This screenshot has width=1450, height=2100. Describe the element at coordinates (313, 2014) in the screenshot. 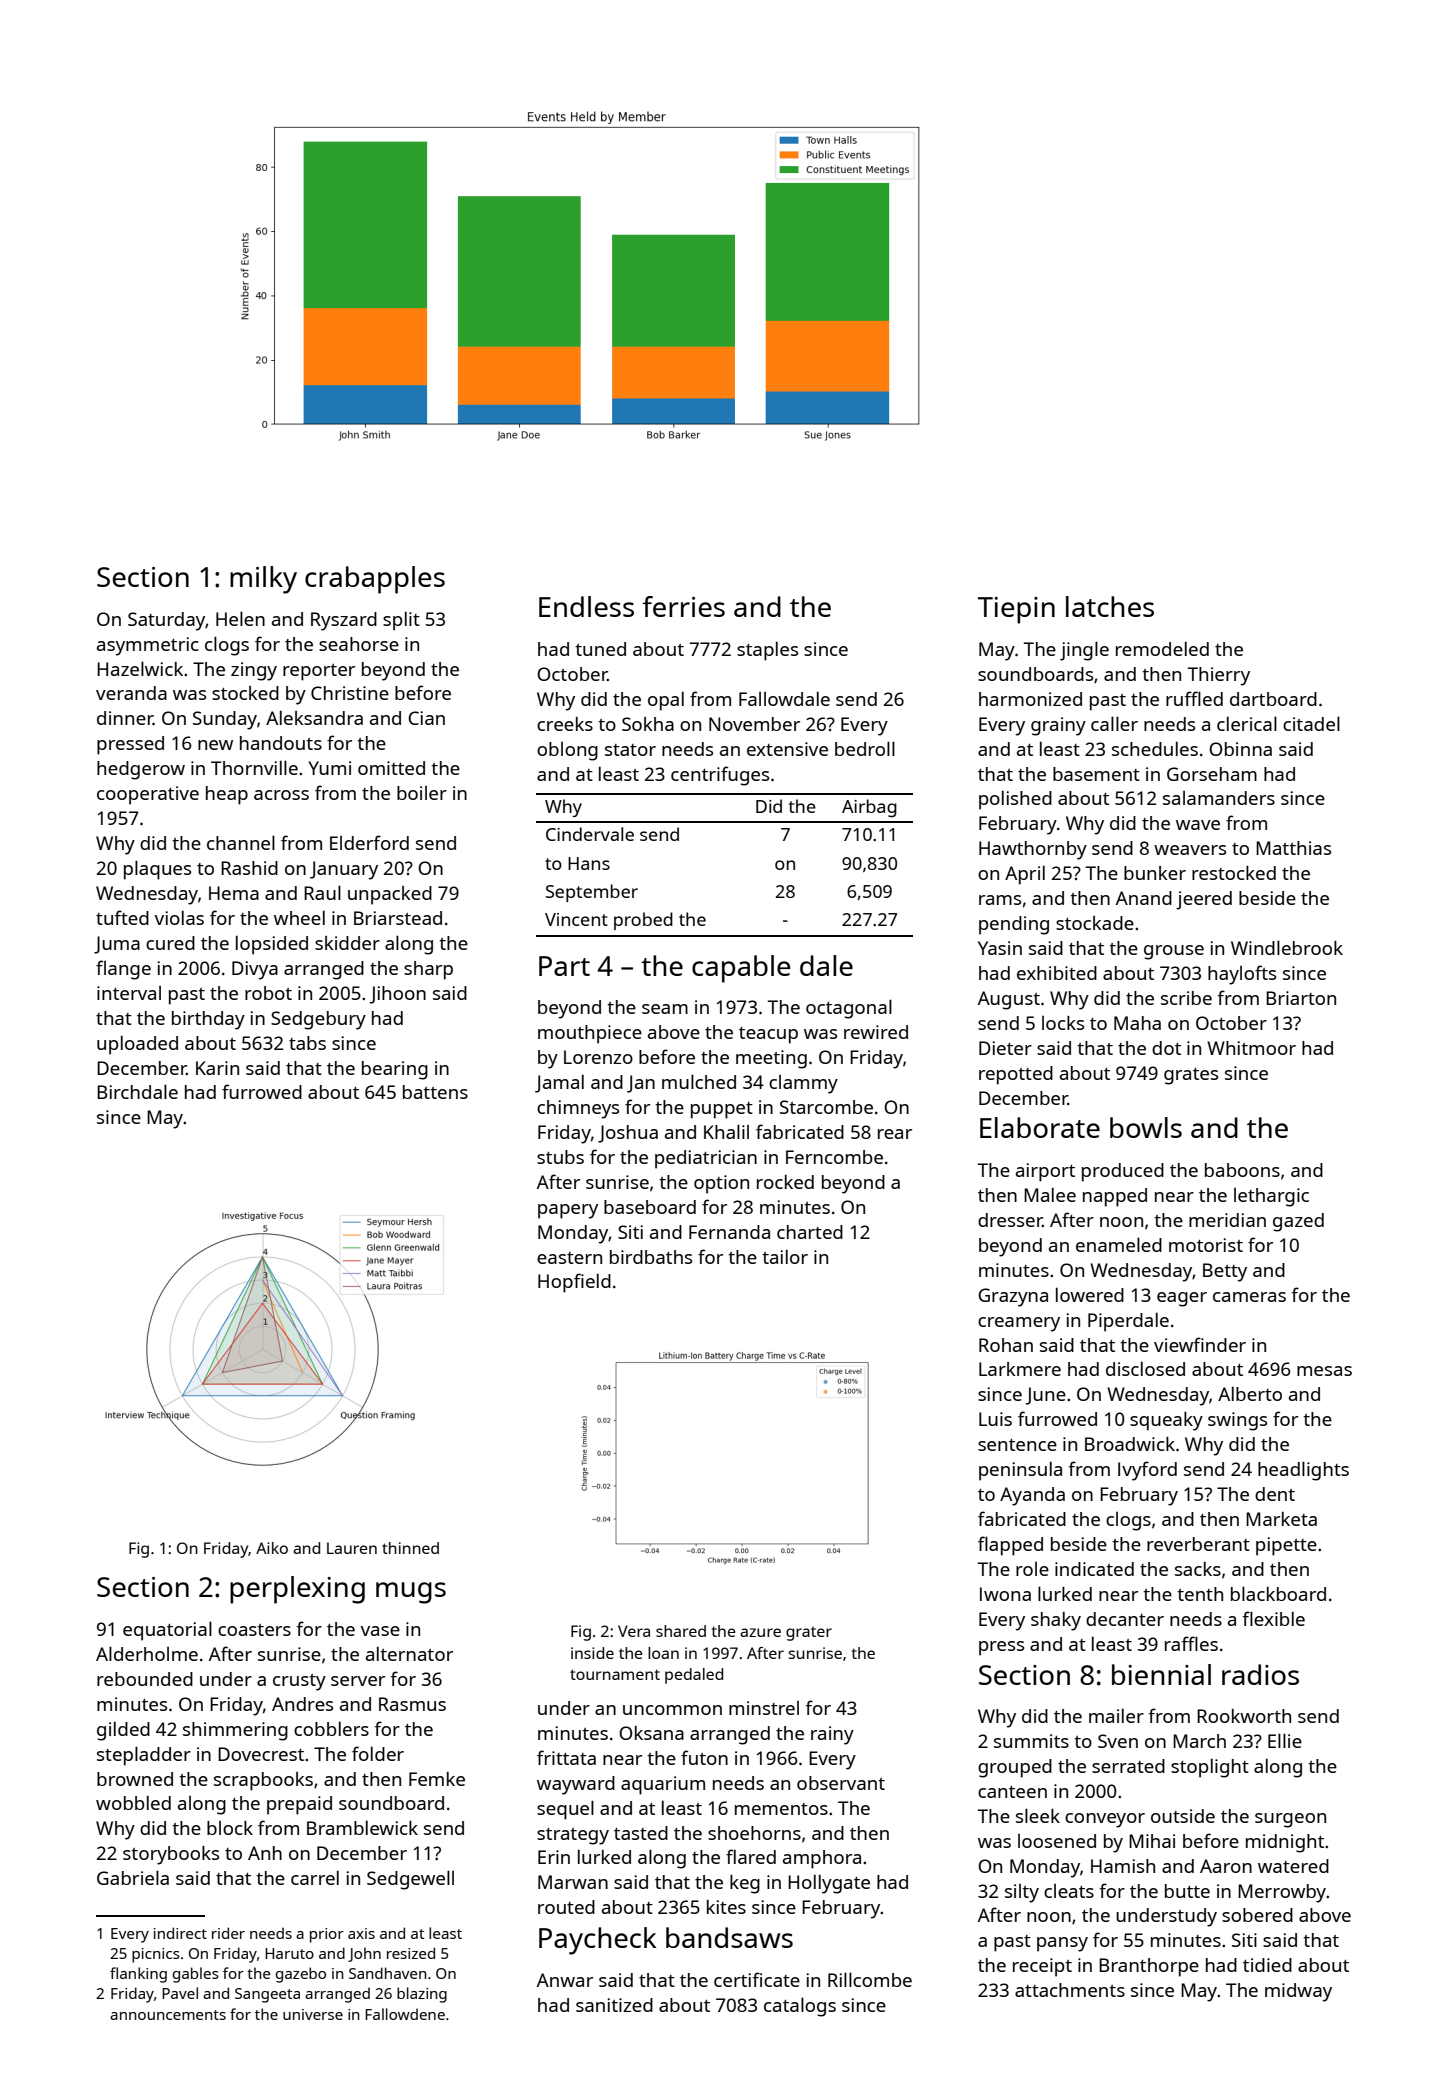

I see `universe` at that location.
